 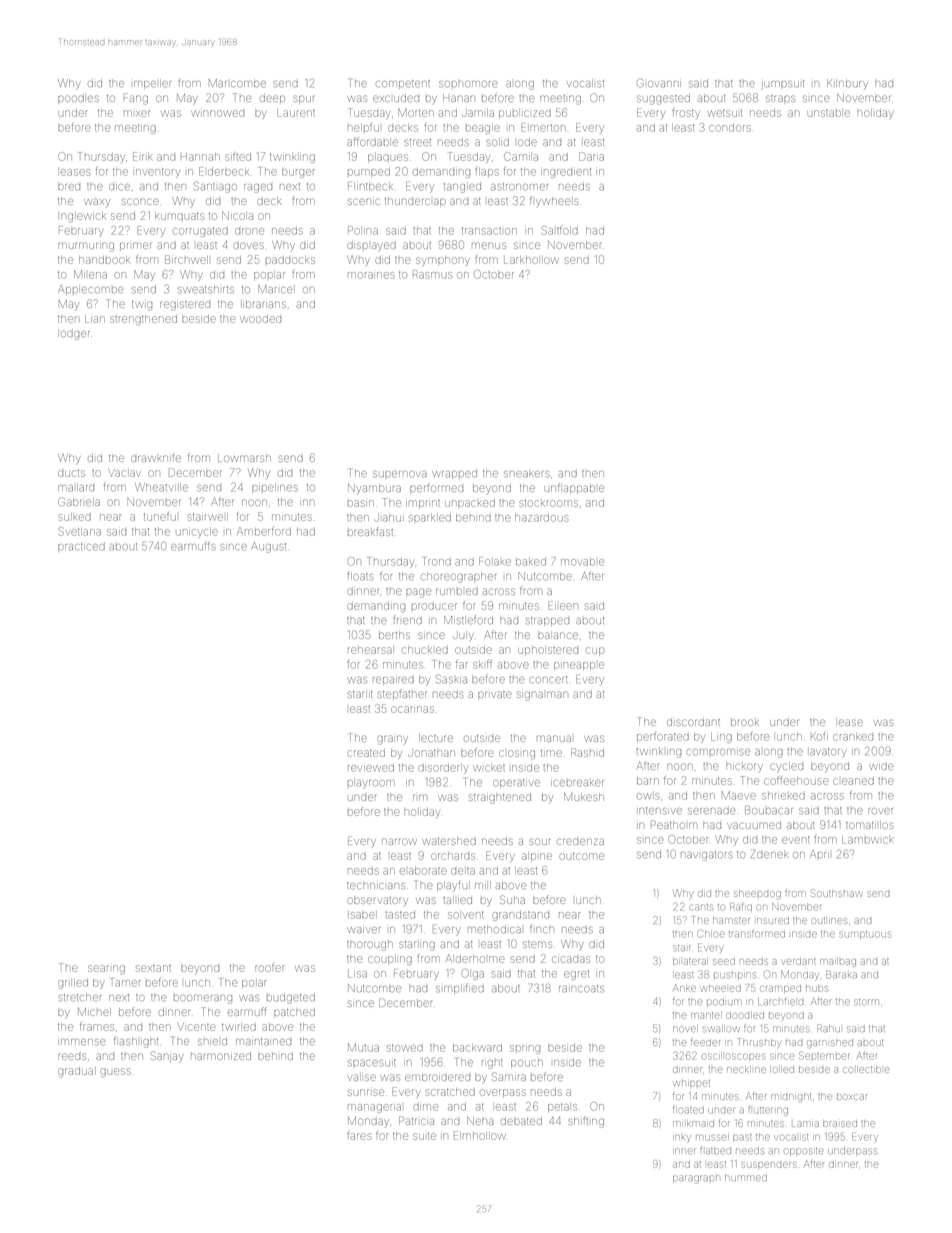 What do you see at coordinates (489, 231) in the page?
I see `transaction` at bounding box center [489, 231].
